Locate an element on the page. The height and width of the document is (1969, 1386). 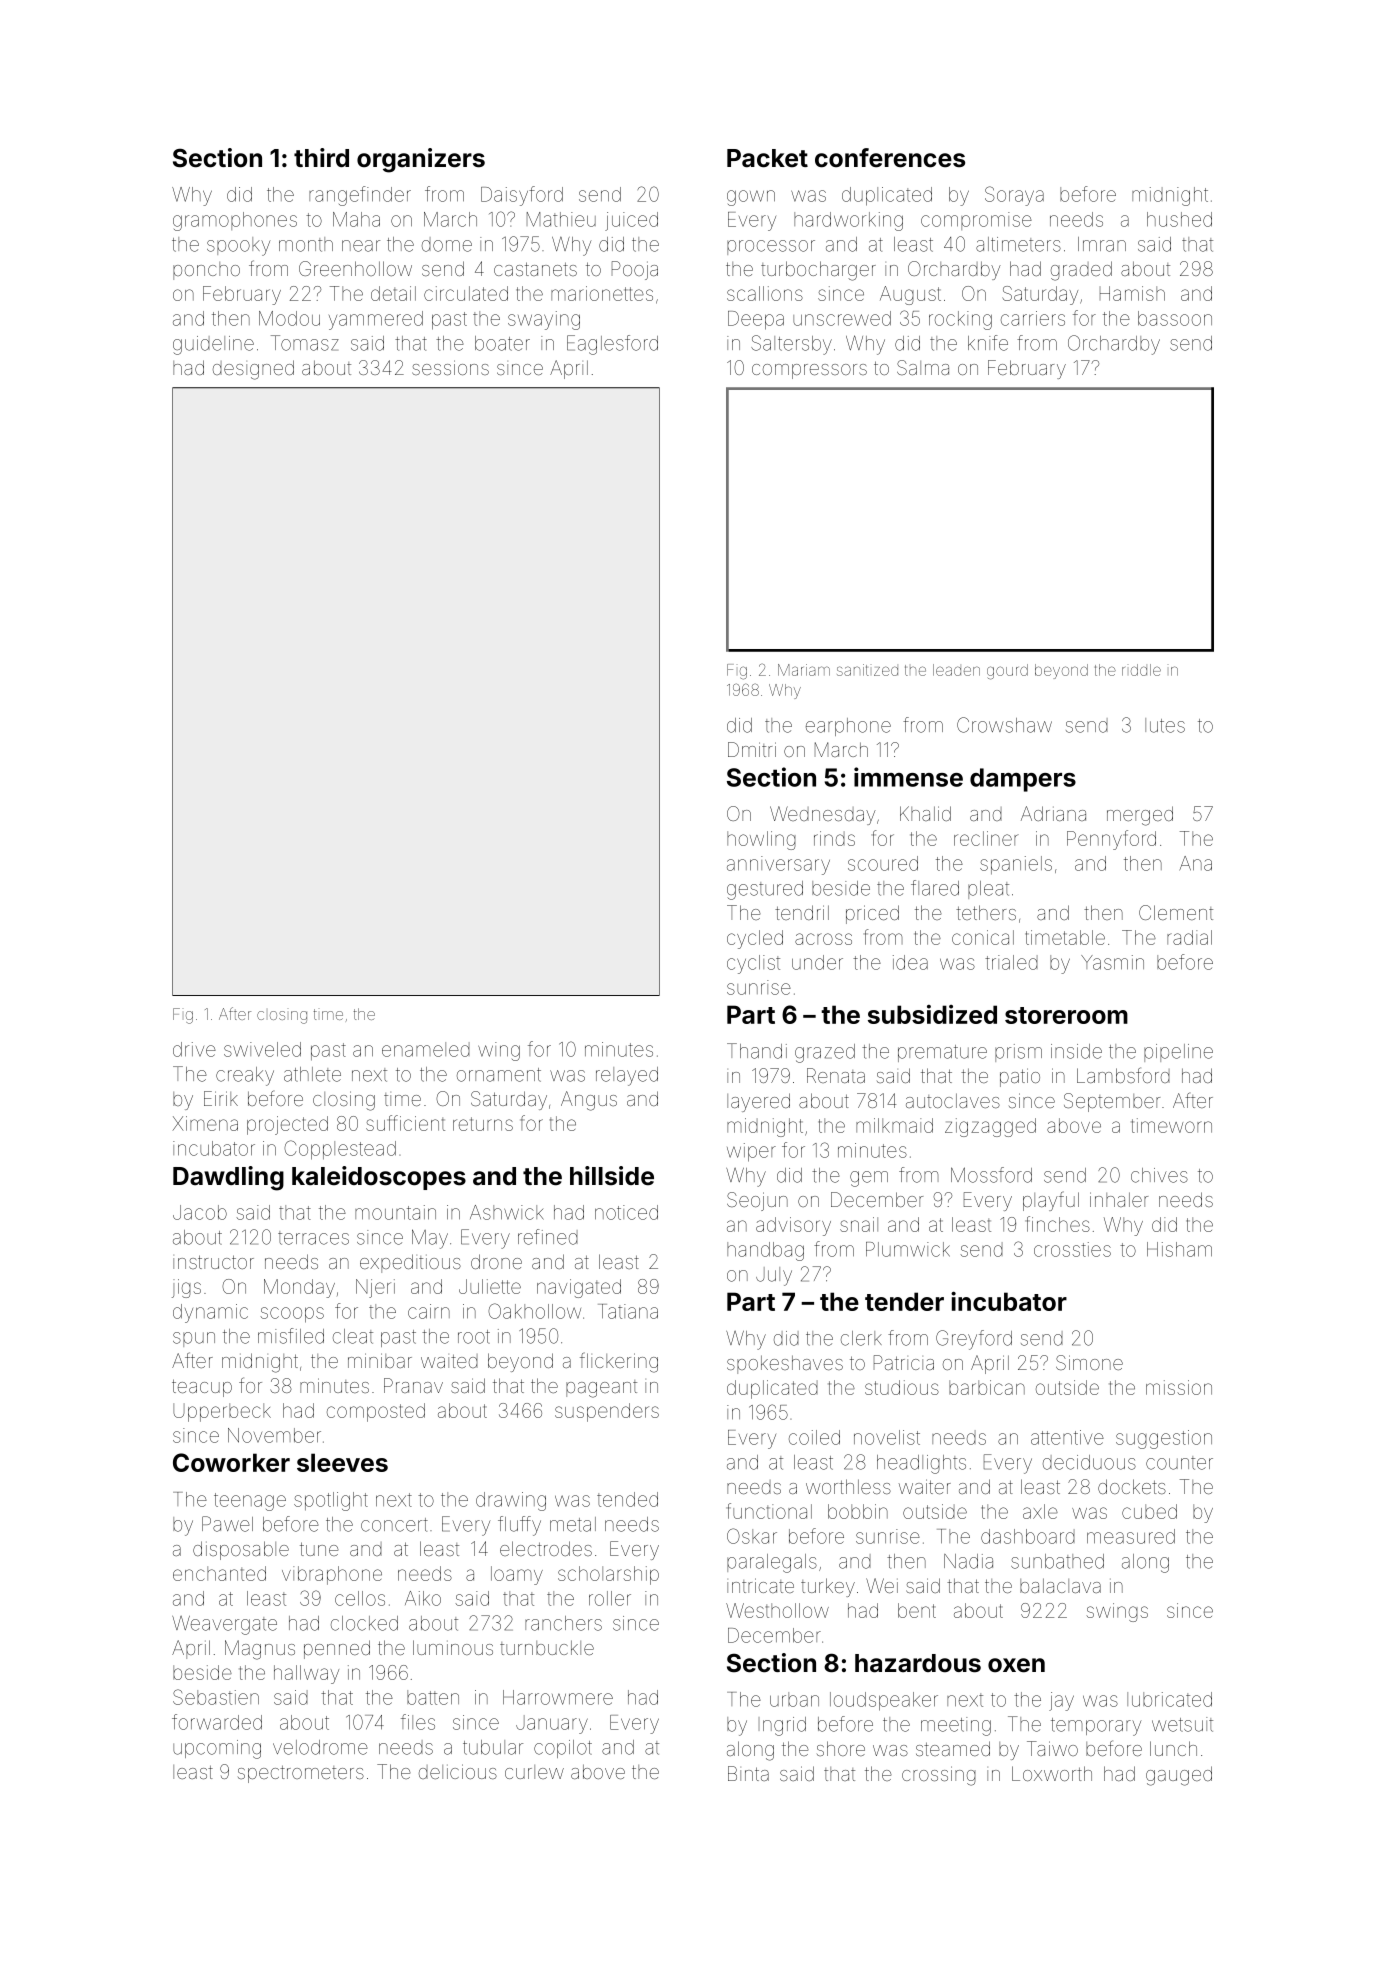
enchanted is located at coordinates (219, 1573).
